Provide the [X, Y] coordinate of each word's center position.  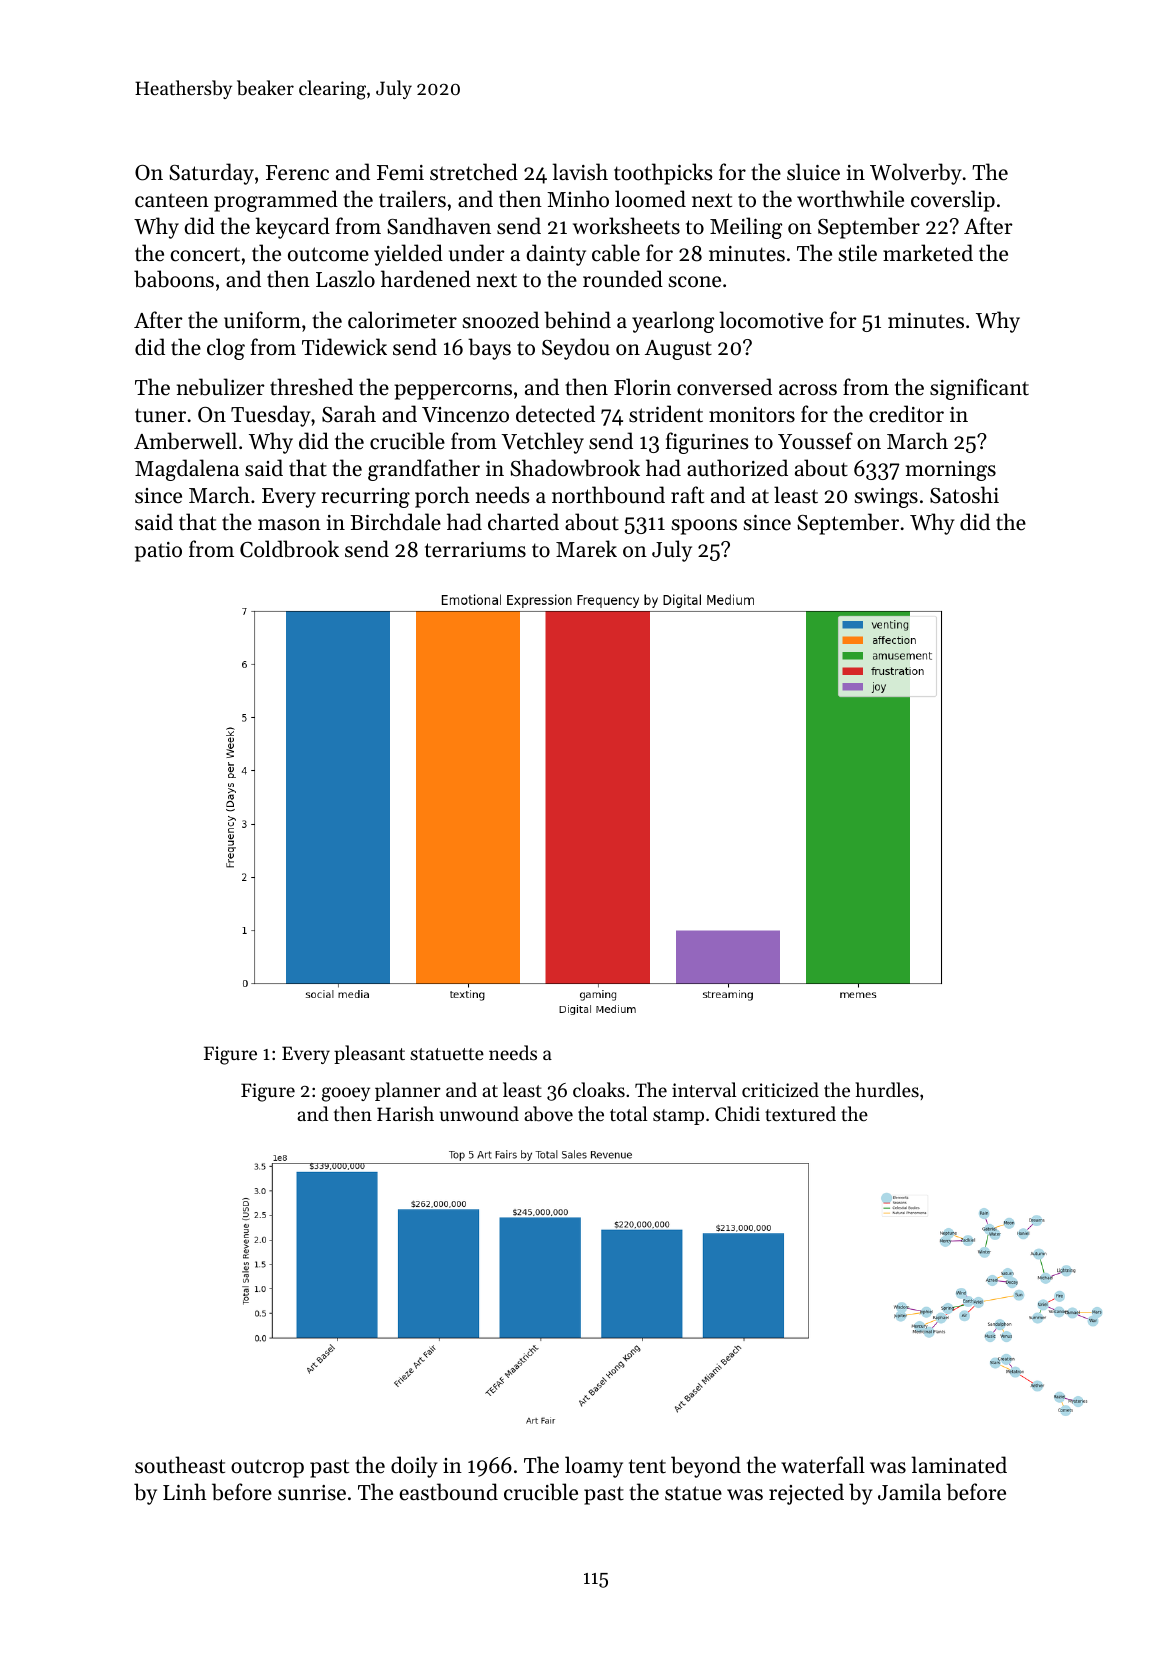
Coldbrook [289, 549]
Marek [586, 549]
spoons [704, 527]
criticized [780, 1089]
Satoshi [964, 495]
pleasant [369, 1054]
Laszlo [345, 279]
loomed [650, 199]
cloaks [599, 1089]
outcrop [267, 1468]
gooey [346, 1094]
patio [158, 552]
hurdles [887, 1089]
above [548, 1114]
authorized [737, 468]
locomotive [771, 320]
